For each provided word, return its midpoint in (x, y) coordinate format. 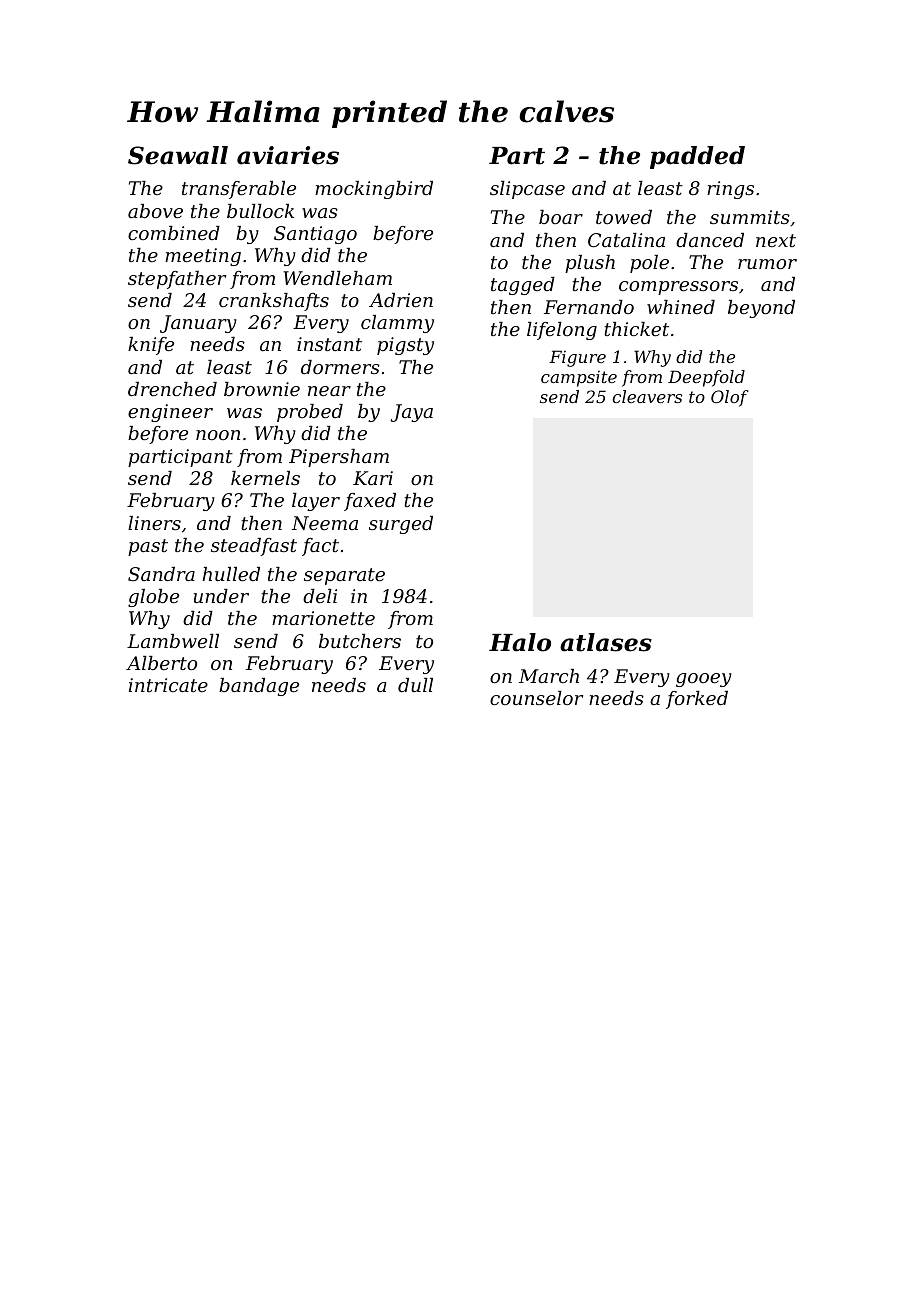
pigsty (405, 346)
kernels (265, 478)
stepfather (177, 280)
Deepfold (706, 378)
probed (310, 413)
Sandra (161, 574)
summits (750, 217)
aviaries (288, 155)
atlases (606, 642)
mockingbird (374, 190)
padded (697, 157)
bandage (259, 687)
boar (561, 217)
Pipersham (339, 458)
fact (320, 547)
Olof (730, 398)
